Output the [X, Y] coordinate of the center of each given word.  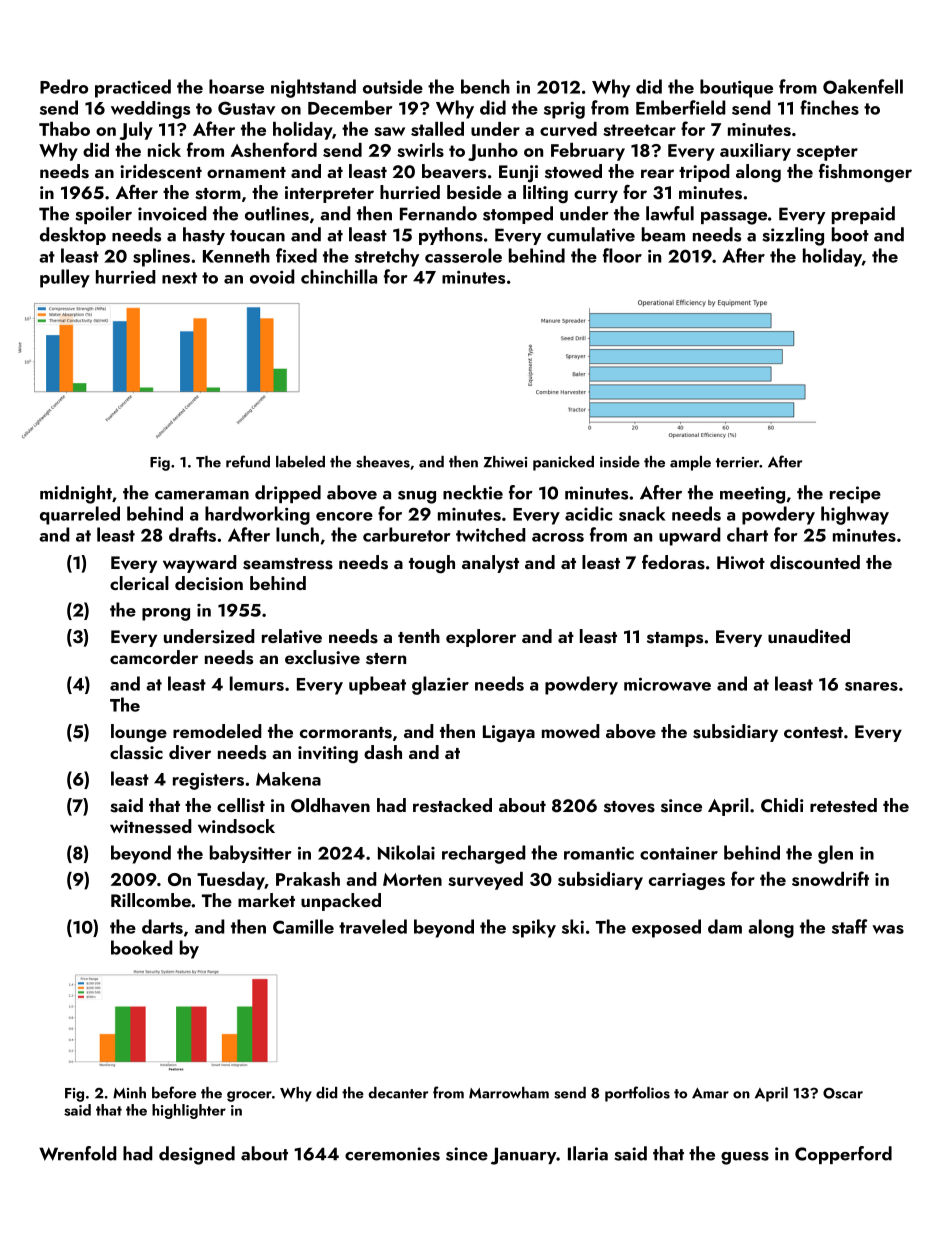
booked [142, 947]
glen [835, 854]
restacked [452, 805]
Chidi [782, 805]
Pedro [64, 86]
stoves [629, 807]
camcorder [154, 657]
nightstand [313, 88]
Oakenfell [863, 86]
